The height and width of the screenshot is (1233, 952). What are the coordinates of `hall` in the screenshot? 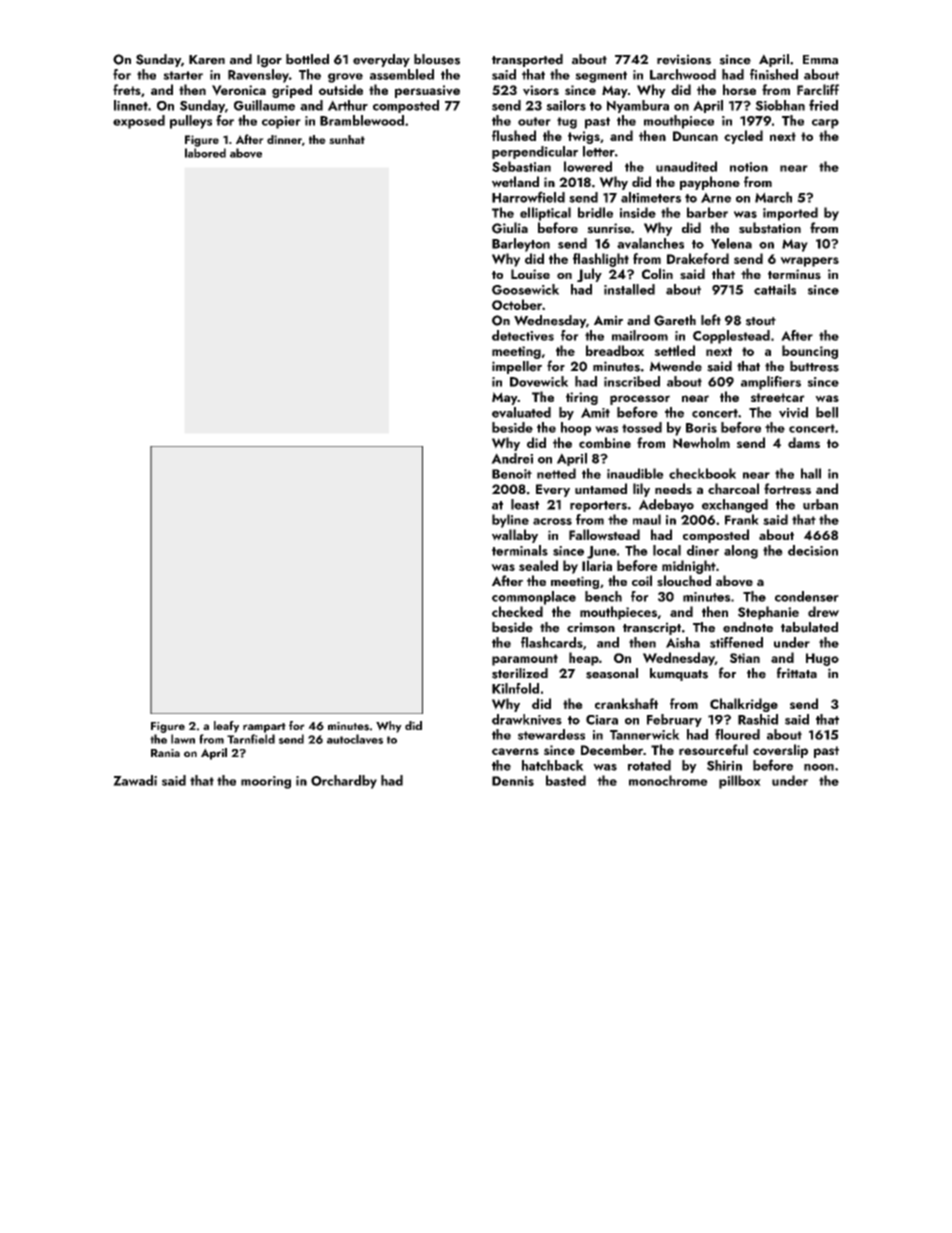 It's located at (811, 473).
